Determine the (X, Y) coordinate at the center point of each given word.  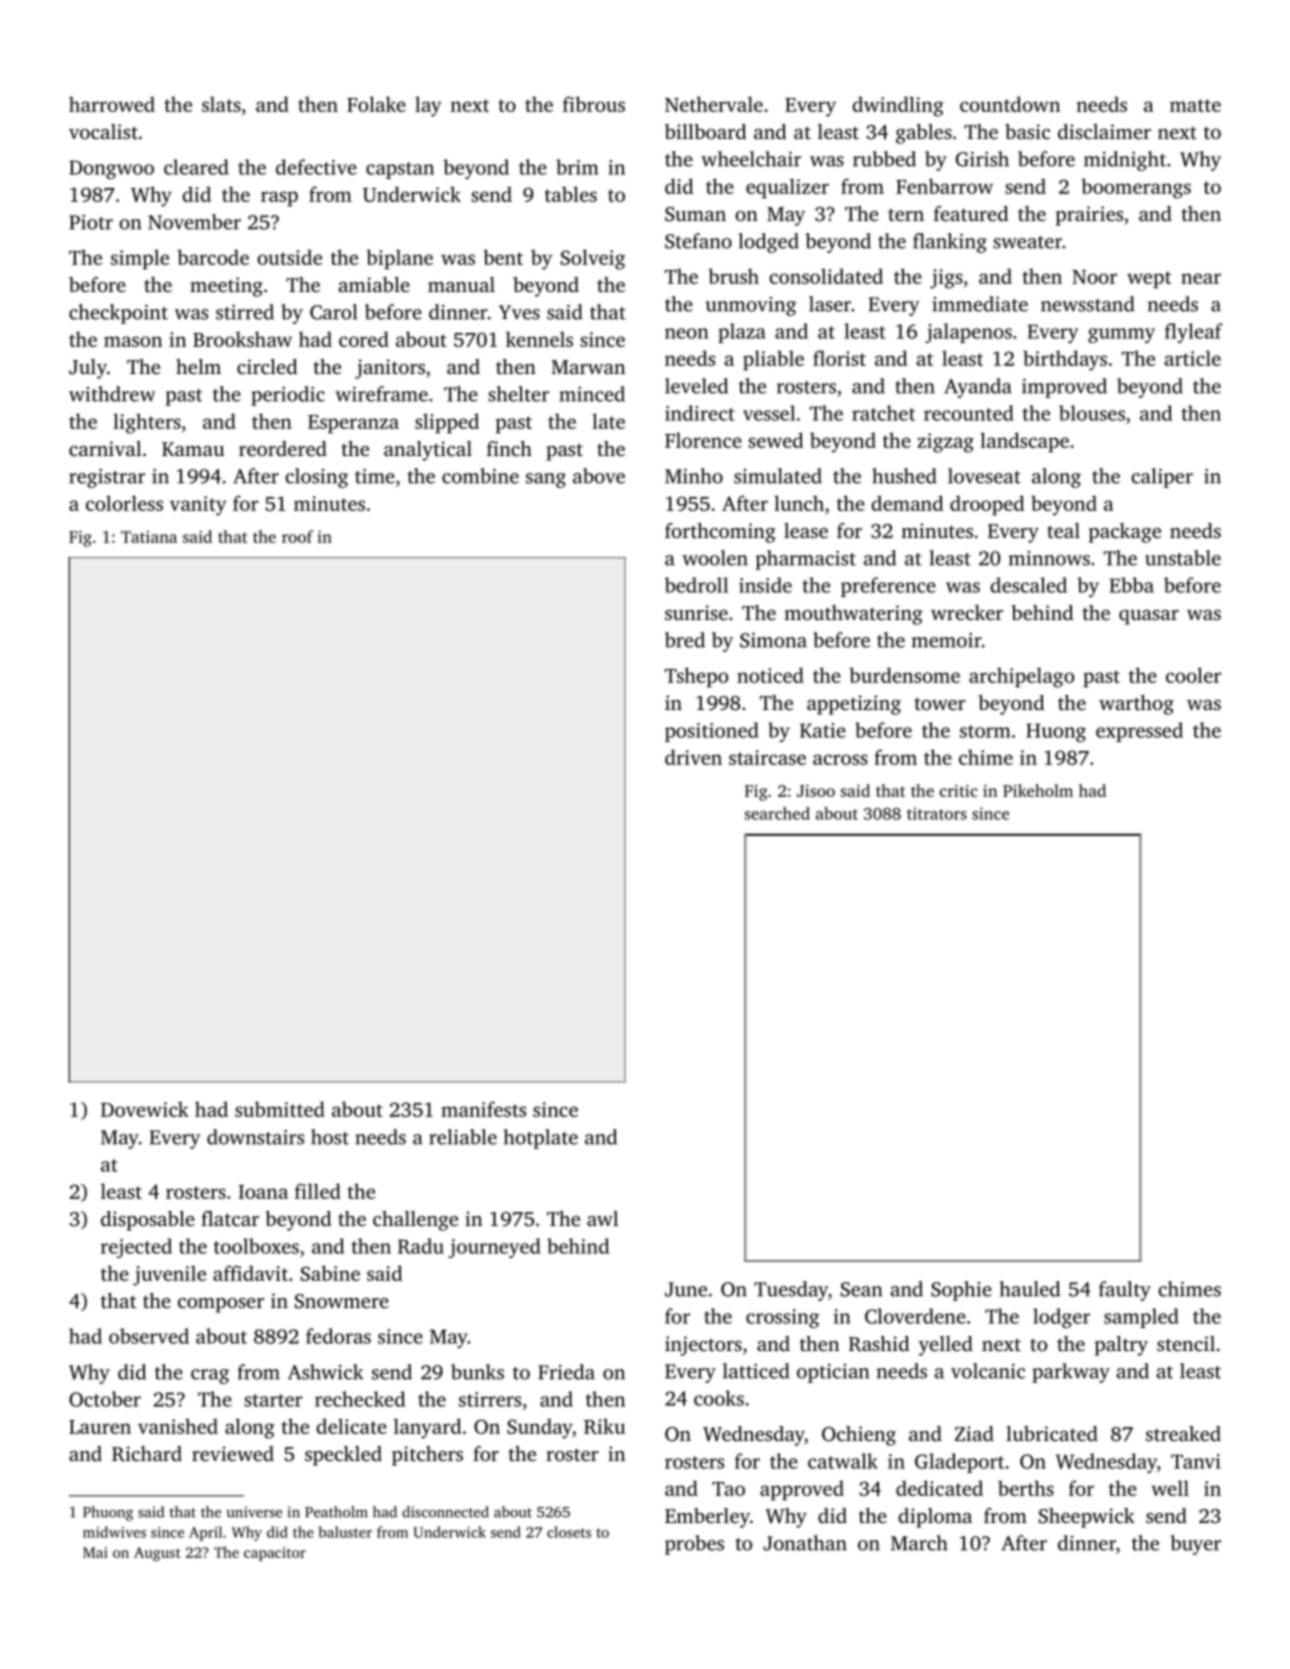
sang (546, 480)
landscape (1024, 442)
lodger (1061, 1318)
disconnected (445, 1512)
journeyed (495, 1248)
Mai (95, 1552)
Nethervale (714, 104)
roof (297, 536)
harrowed (112, 104)
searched (777, 813)
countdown (1010, 104)
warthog (1136, 705)
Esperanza (353, 424)
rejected (136, 1248)
